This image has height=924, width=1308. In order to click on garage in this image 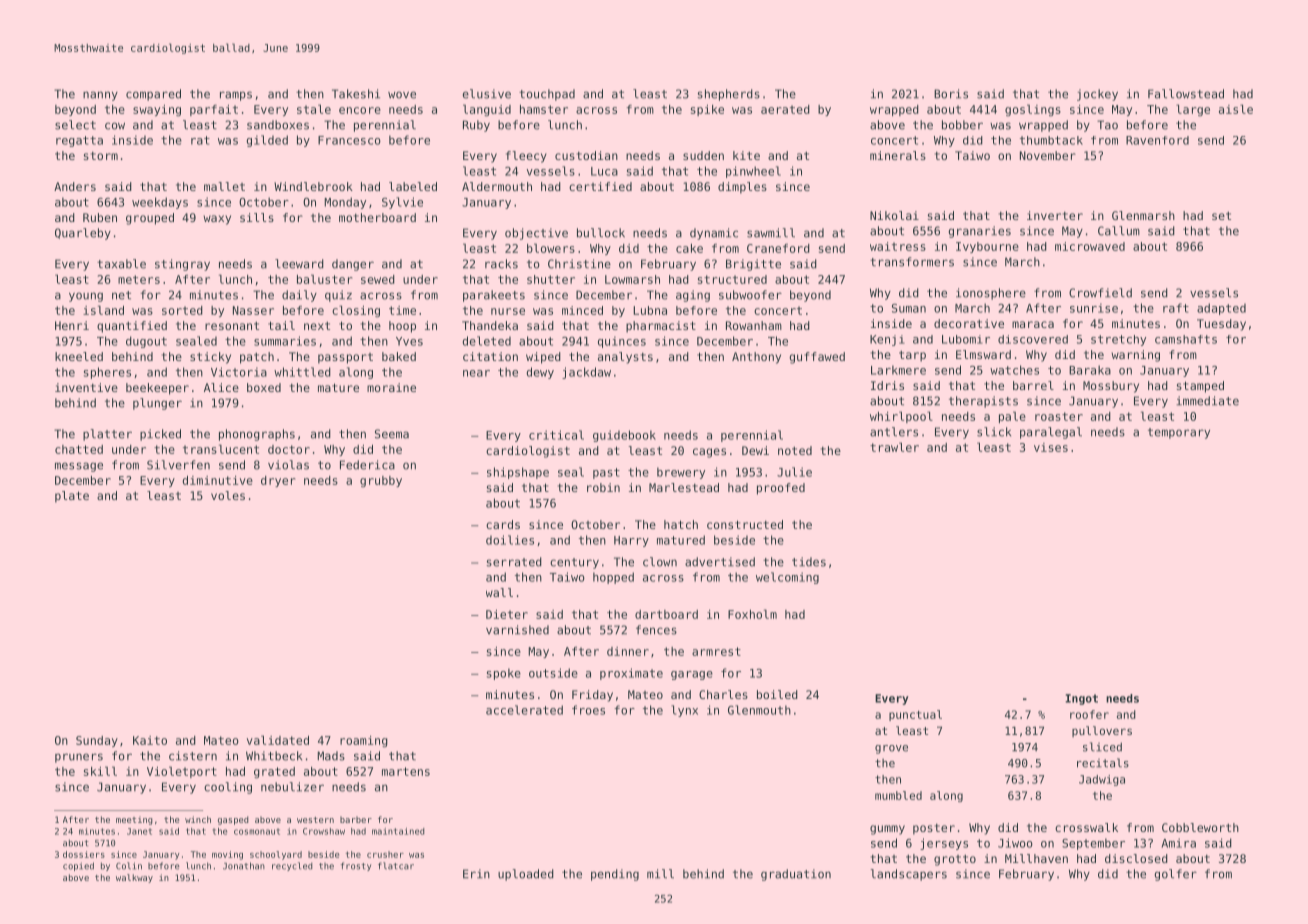, I will do `click(692, 675)`.
